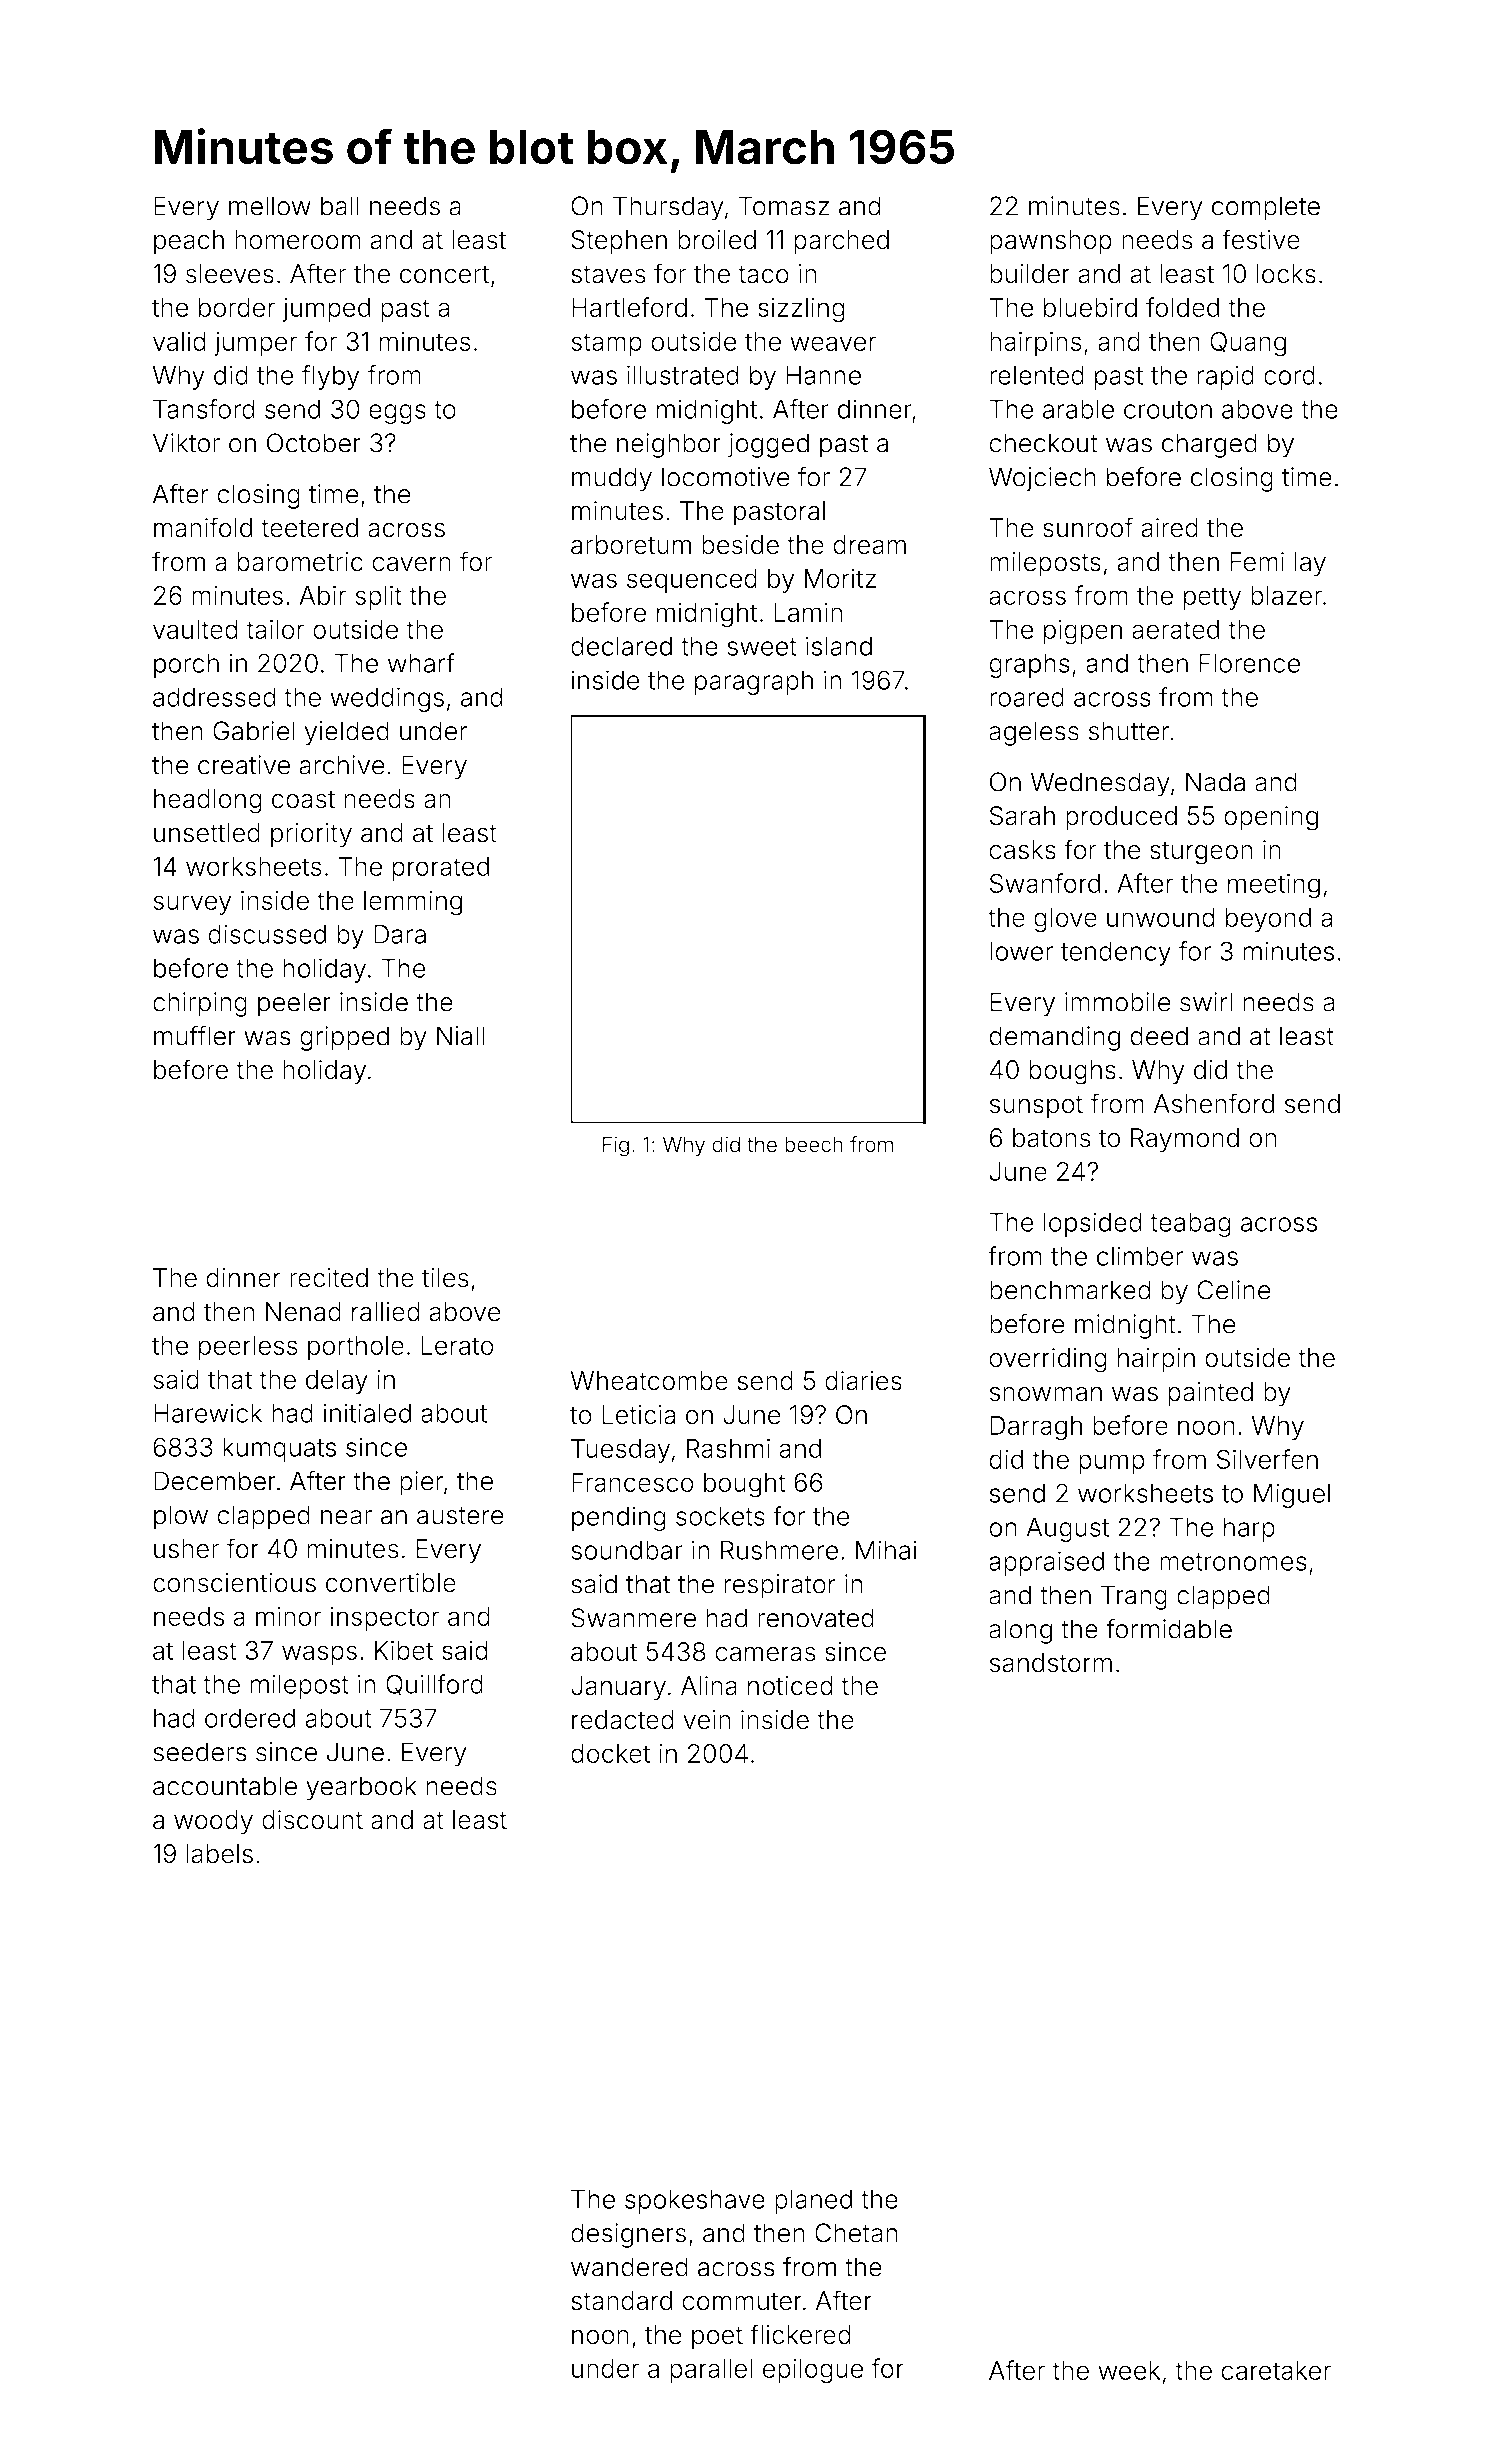 Image resolution: width=1496 pixels, height=2464 pixels. Describe the element at coordinates (219, 1854) in the image. I see `labels` at that location.
